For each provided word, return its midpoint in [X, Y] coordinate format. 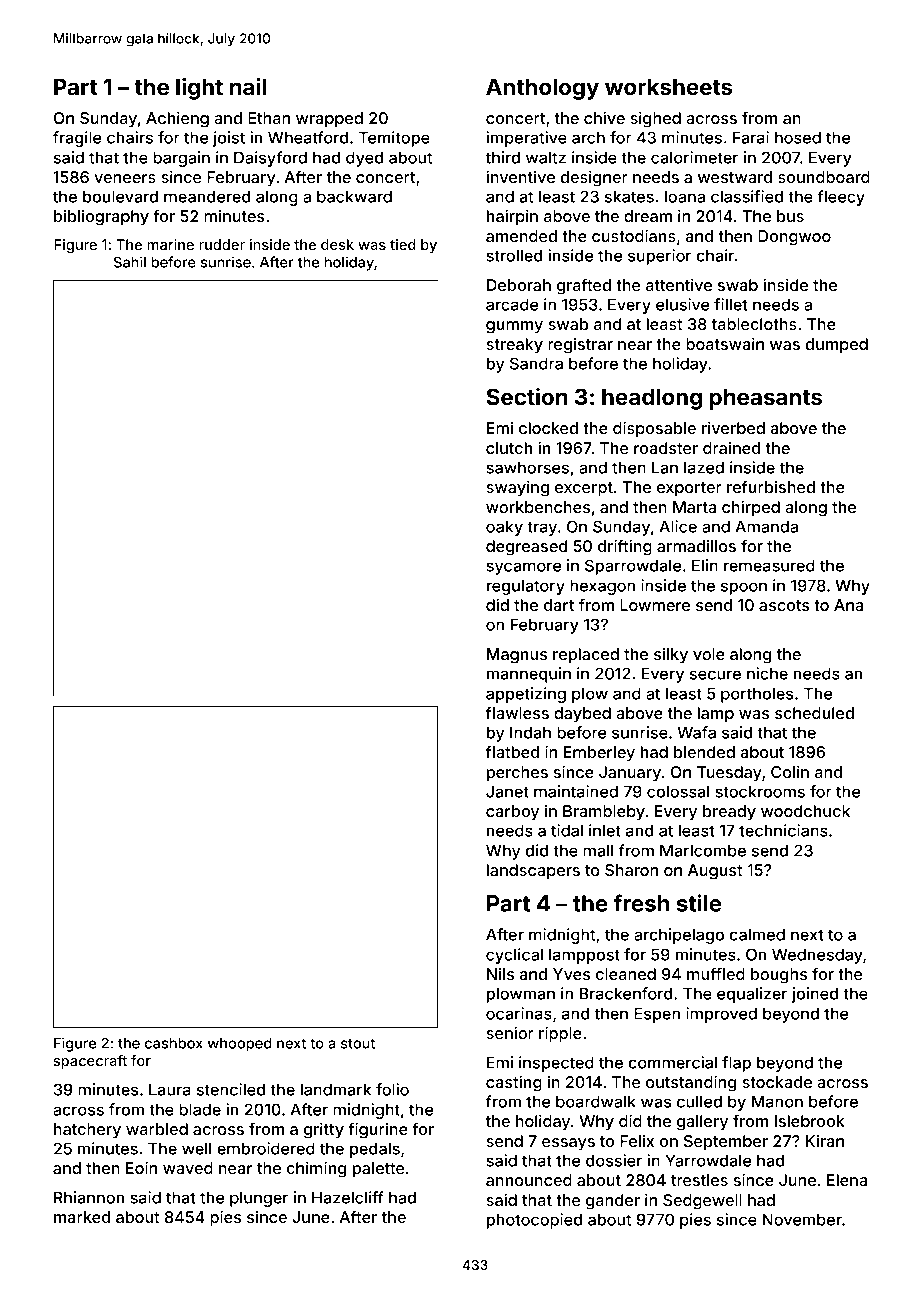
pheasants [766, 399]
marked [82, 1217]
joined [815, 995]
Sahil [130, 262]
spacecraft [90, 1062]
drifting [625, 547]
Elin [705, 565]
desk [337, 244]
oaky [504, 528]
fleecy [841, 198]
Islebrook [810, 1121]
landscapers [533, 872]
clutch [509, 448]
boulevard [120, 196]
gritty [324, 1131]
